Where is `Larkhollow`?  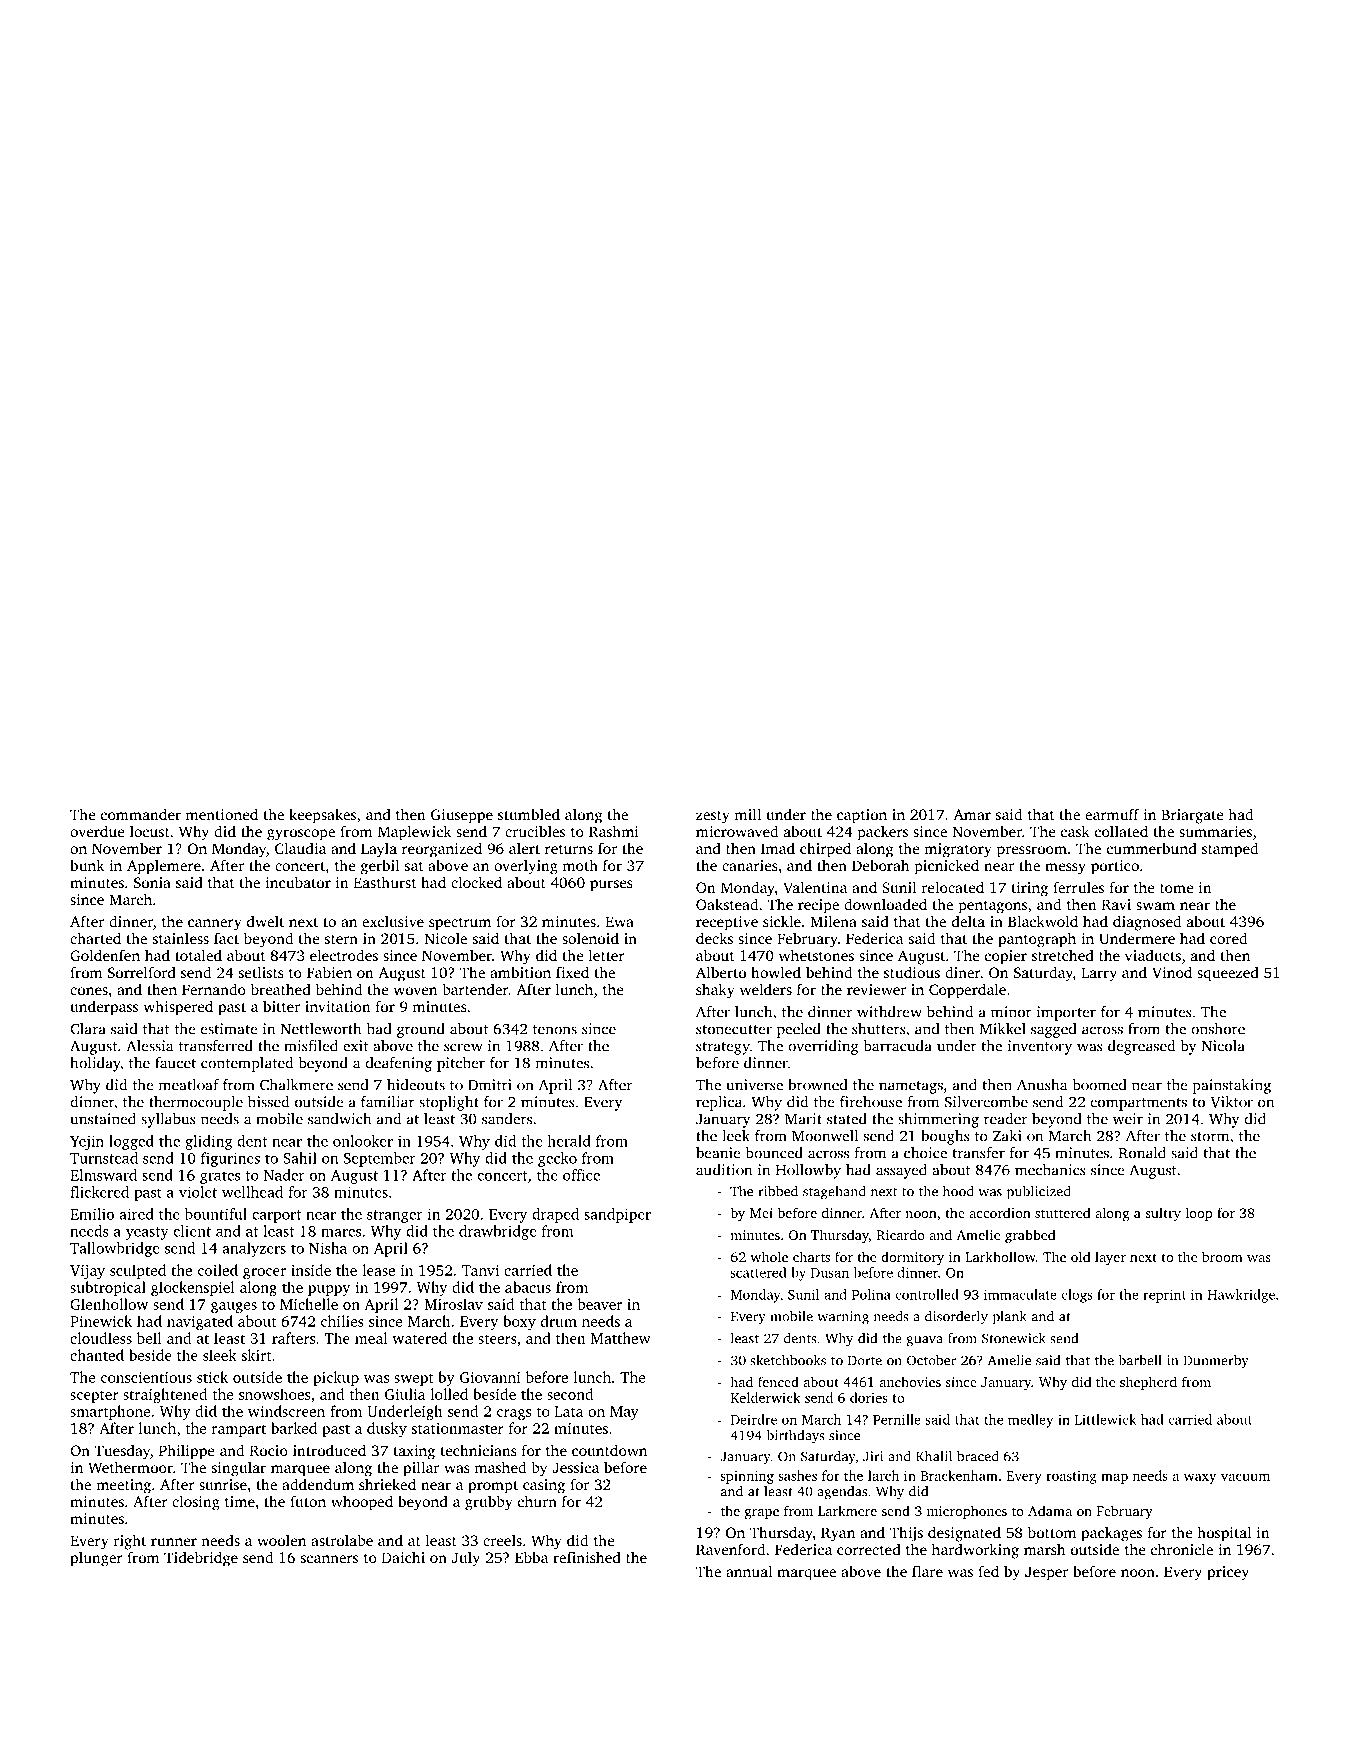 Larkhollow is located at coordinates (1000, 1256).
